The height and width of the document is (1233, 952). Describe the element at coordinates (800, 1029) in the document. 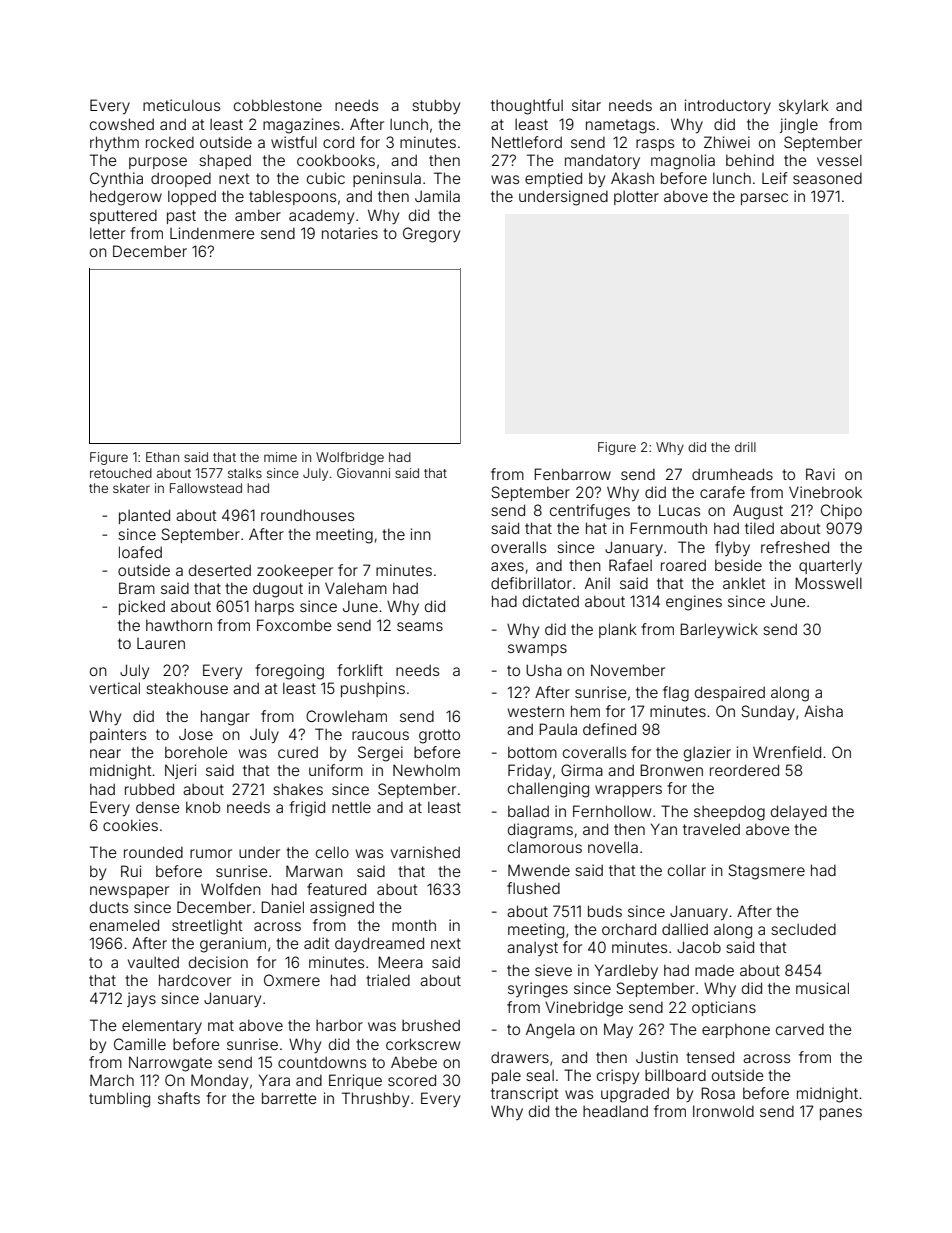

I see `carved` at that location.
